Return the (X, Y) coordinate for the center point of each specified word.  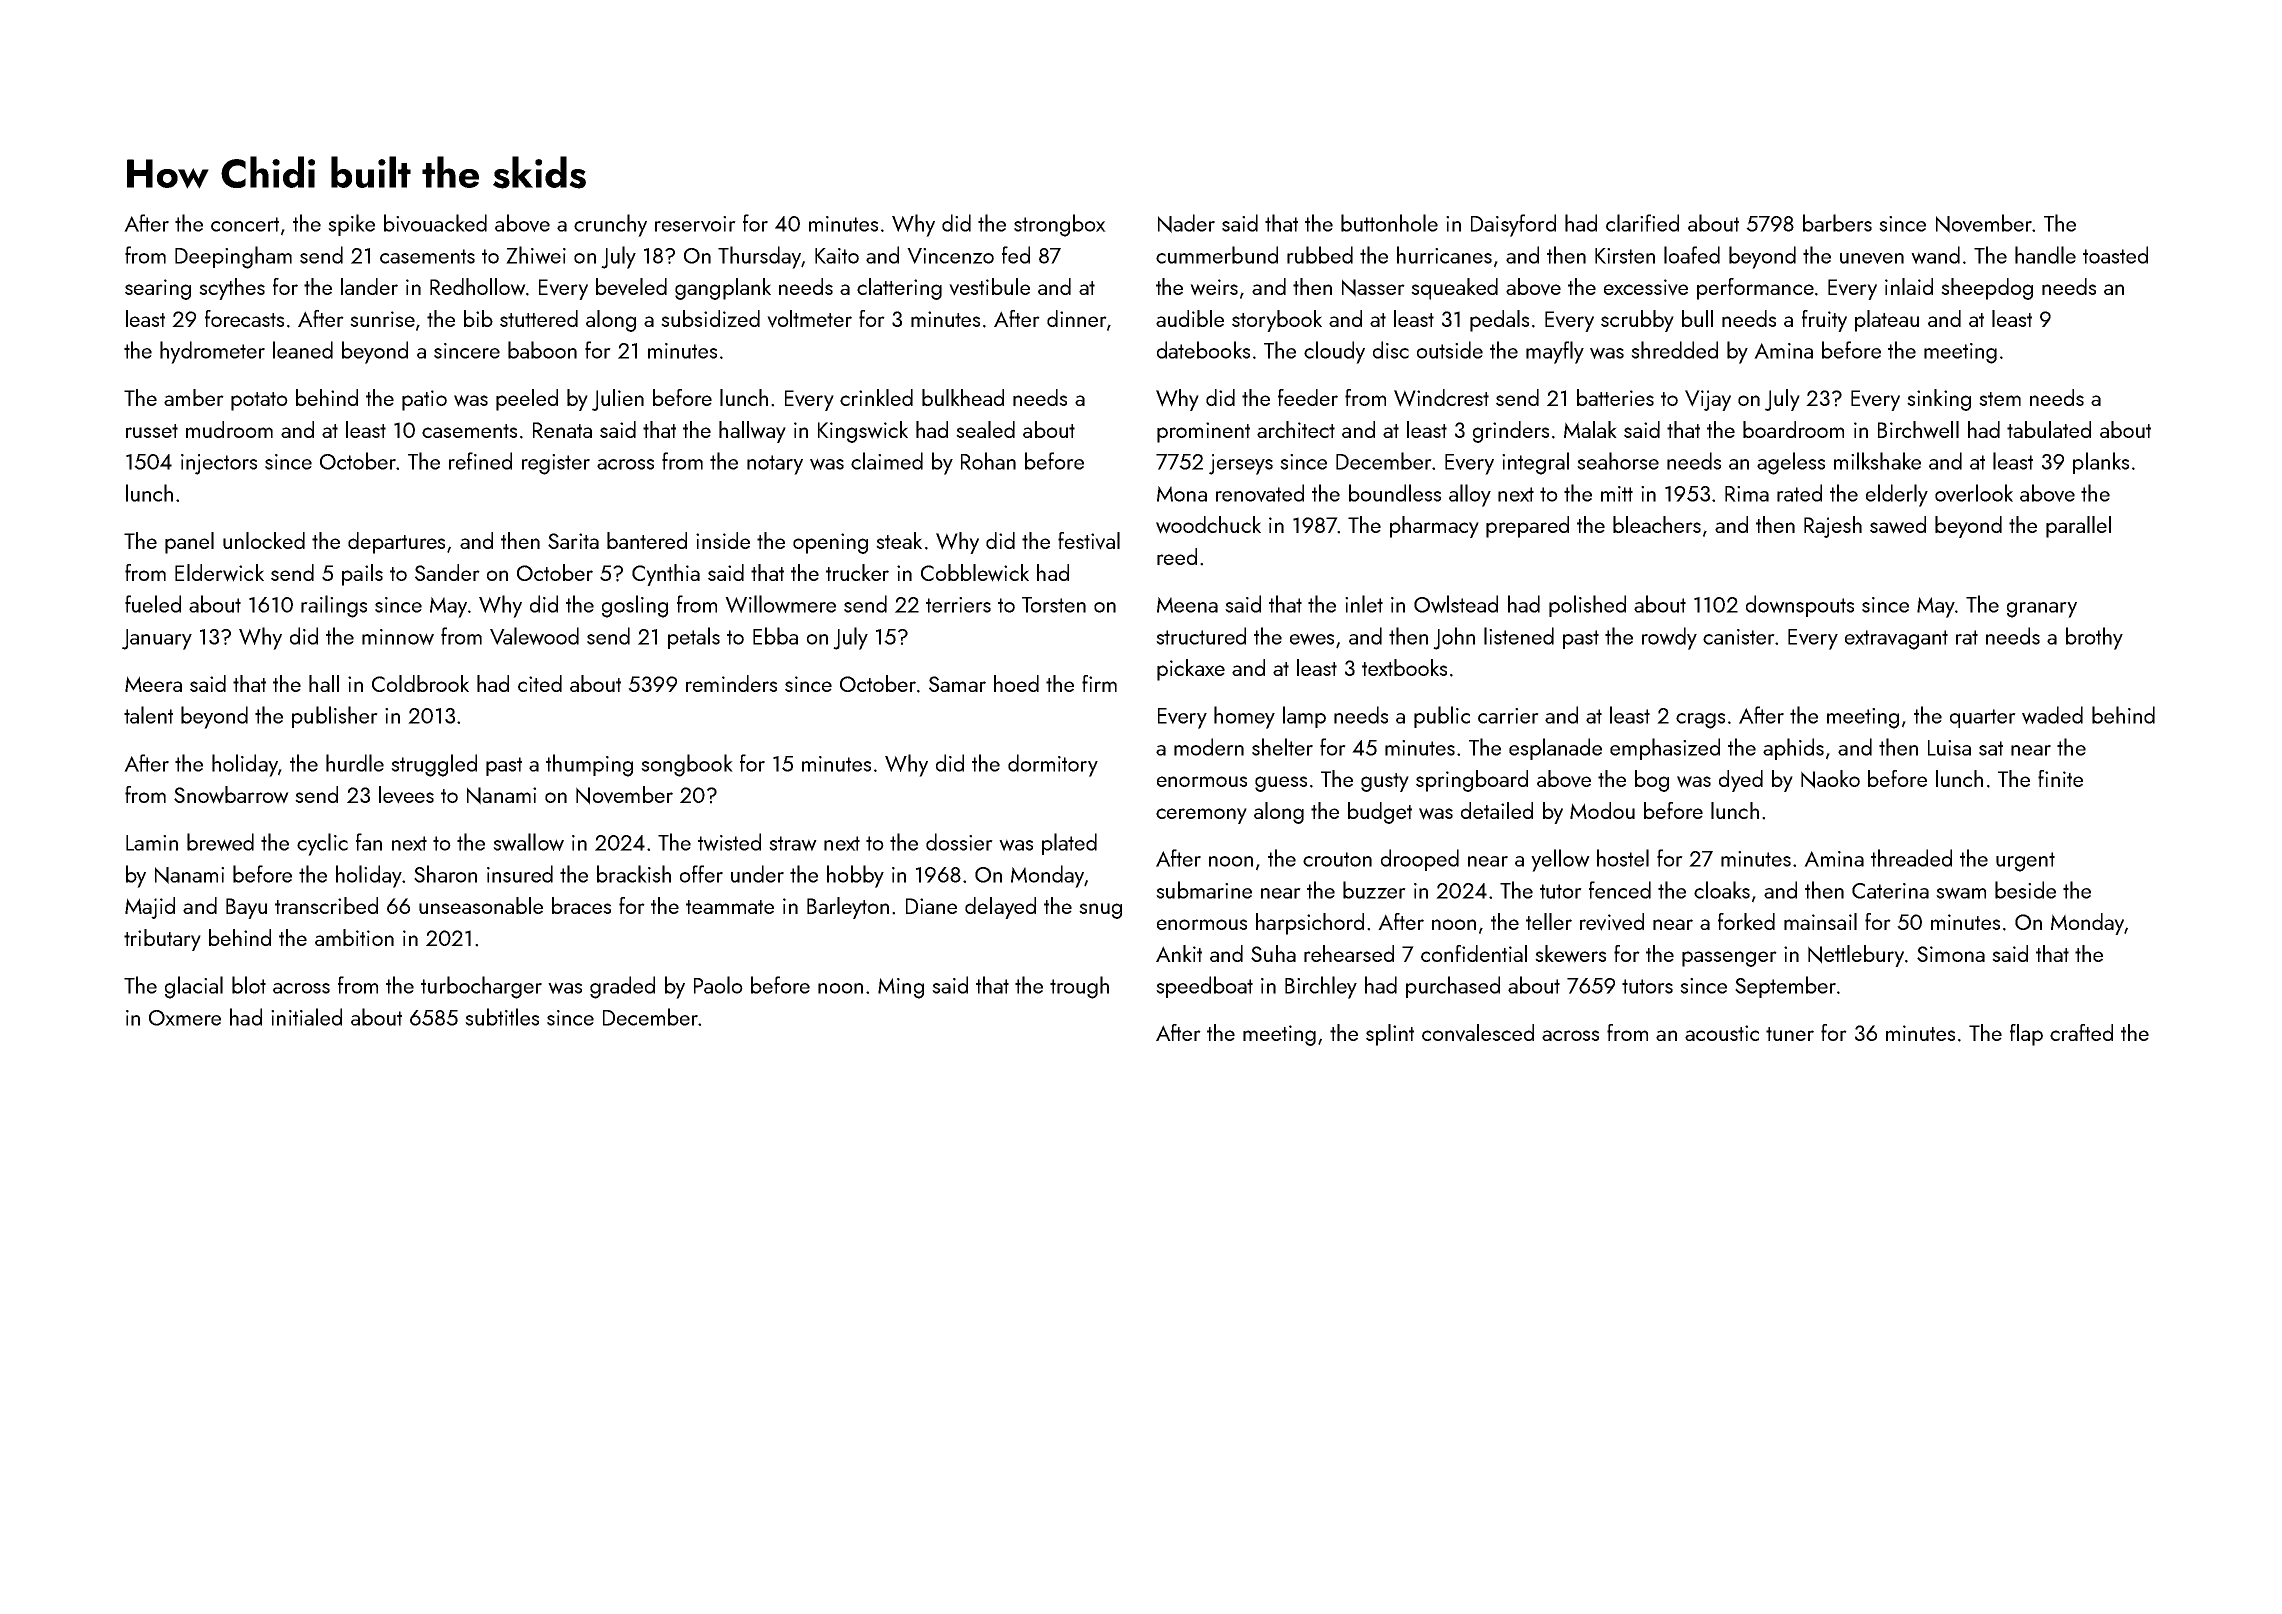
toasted (2115, 255)
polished (1587, 606)
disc (1391, 350)
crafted (2081, 1032)
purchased (1453, 987)
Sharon (445, 874)
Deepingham (233, 257)
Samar (957, 684)
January (157, 639)
